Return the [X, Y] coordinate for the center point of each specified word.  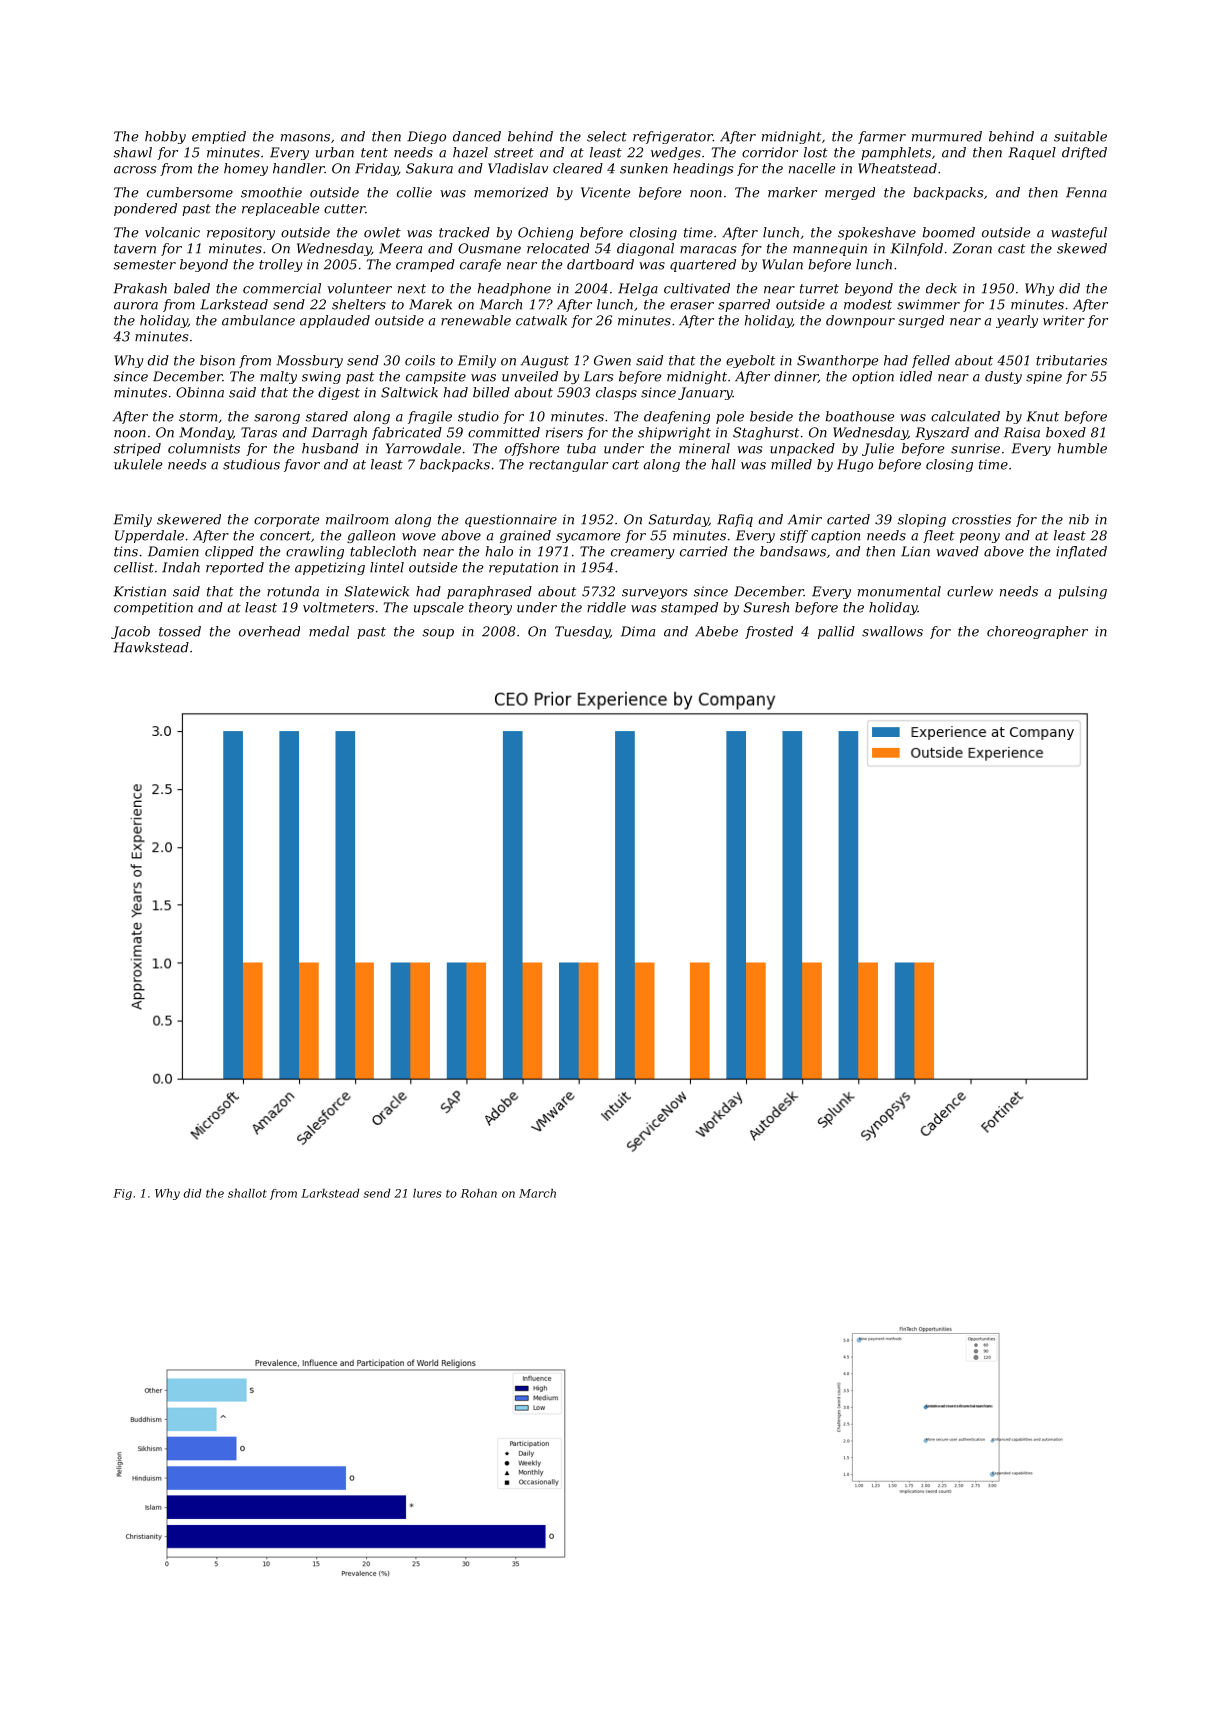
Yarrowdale [423, 448]
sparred [744, 305]
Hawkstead [151, 647]
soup [438, 634]
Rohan [479, 1193]
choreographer [1037, 632]
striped [137, 449]
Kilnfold [917, 249]
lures [427, 1193]
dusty [1003, 377]
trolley [280, 265]
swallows [892, 631]
